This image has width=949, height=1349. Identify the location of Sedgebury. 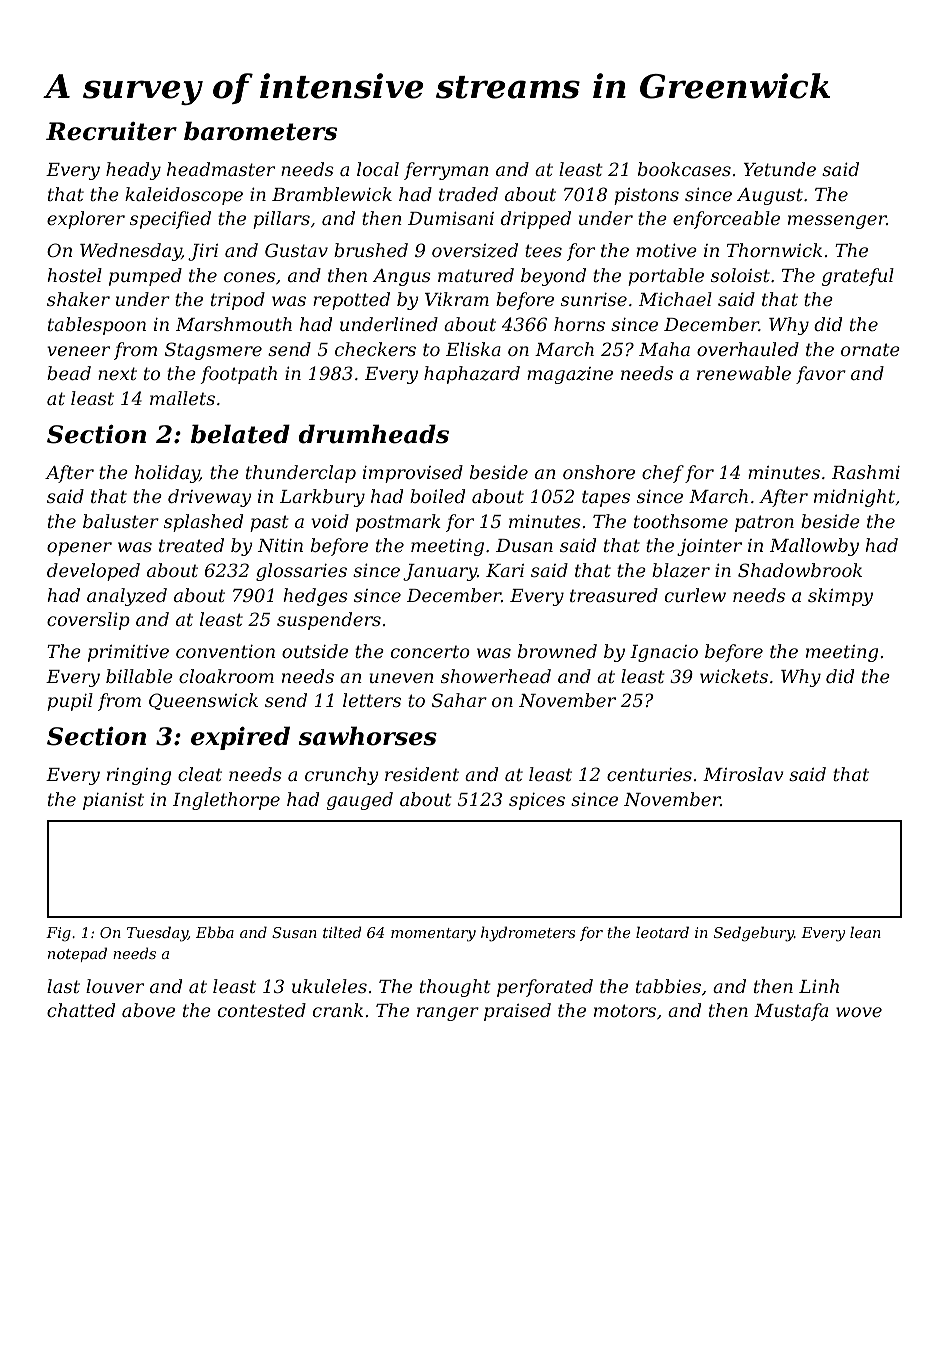
(754, 934).
